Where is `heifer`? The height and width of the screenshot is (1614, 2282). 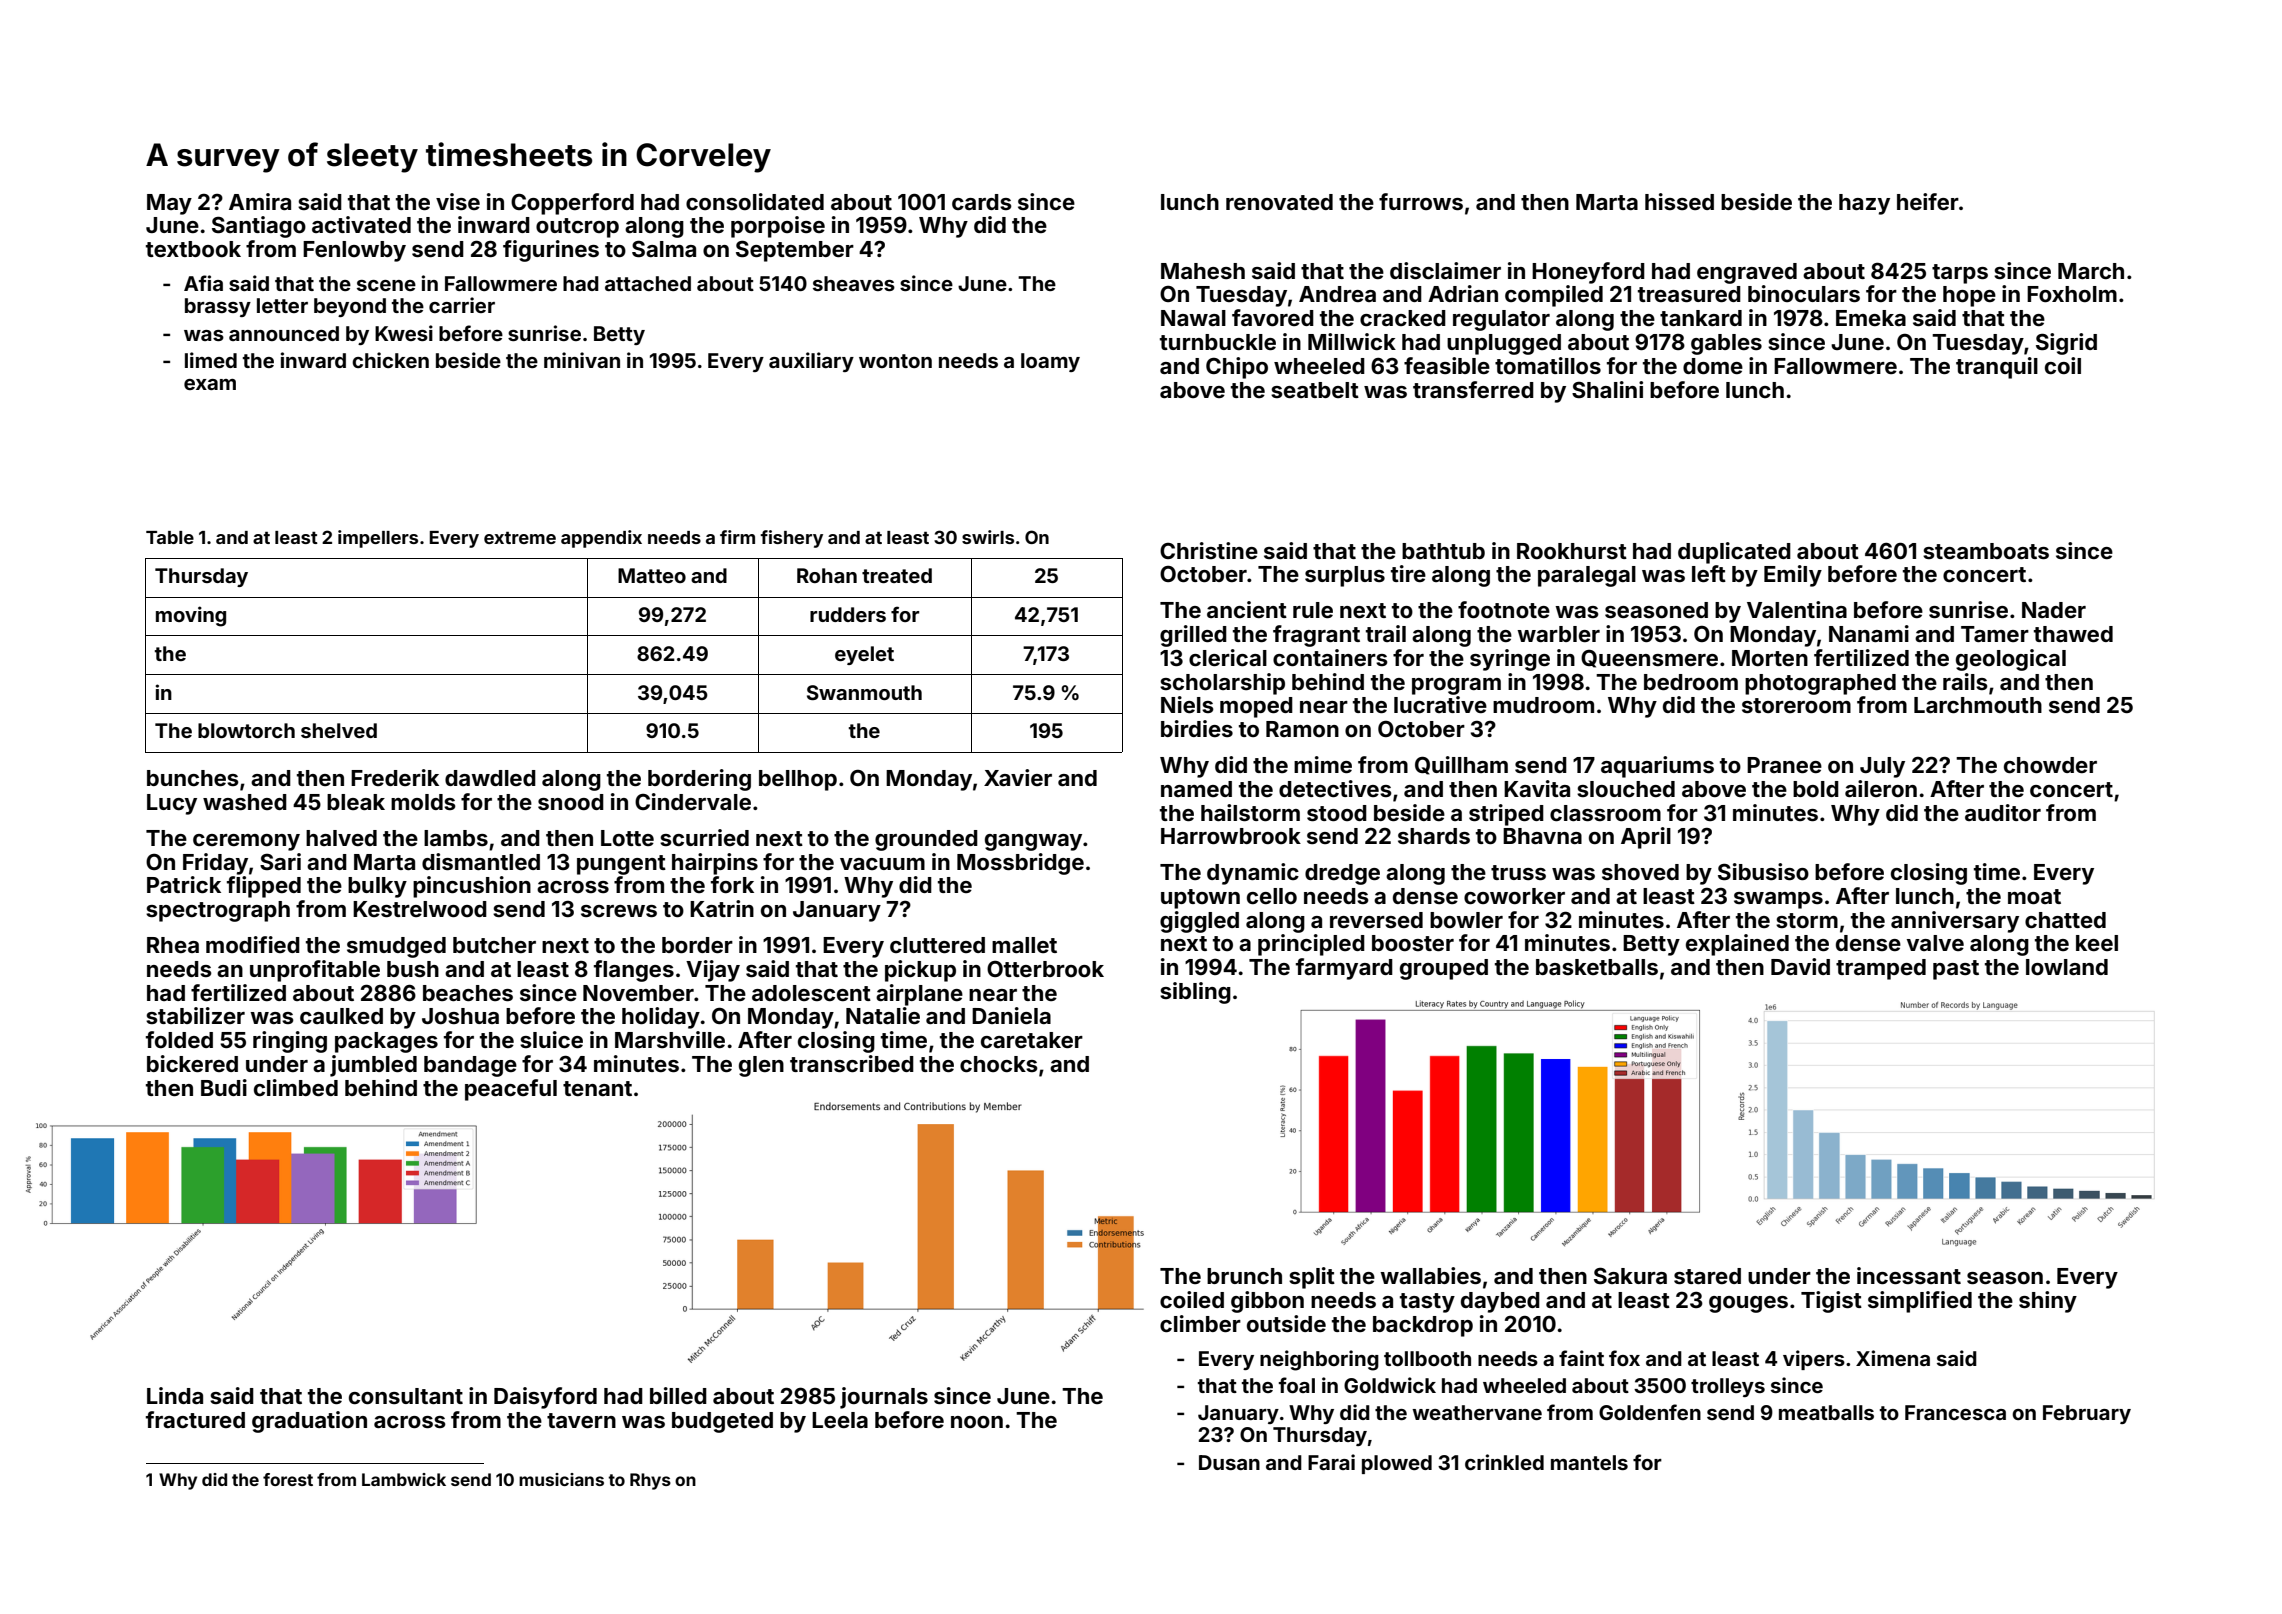
heifer is located at coordinates (1928, 201).
